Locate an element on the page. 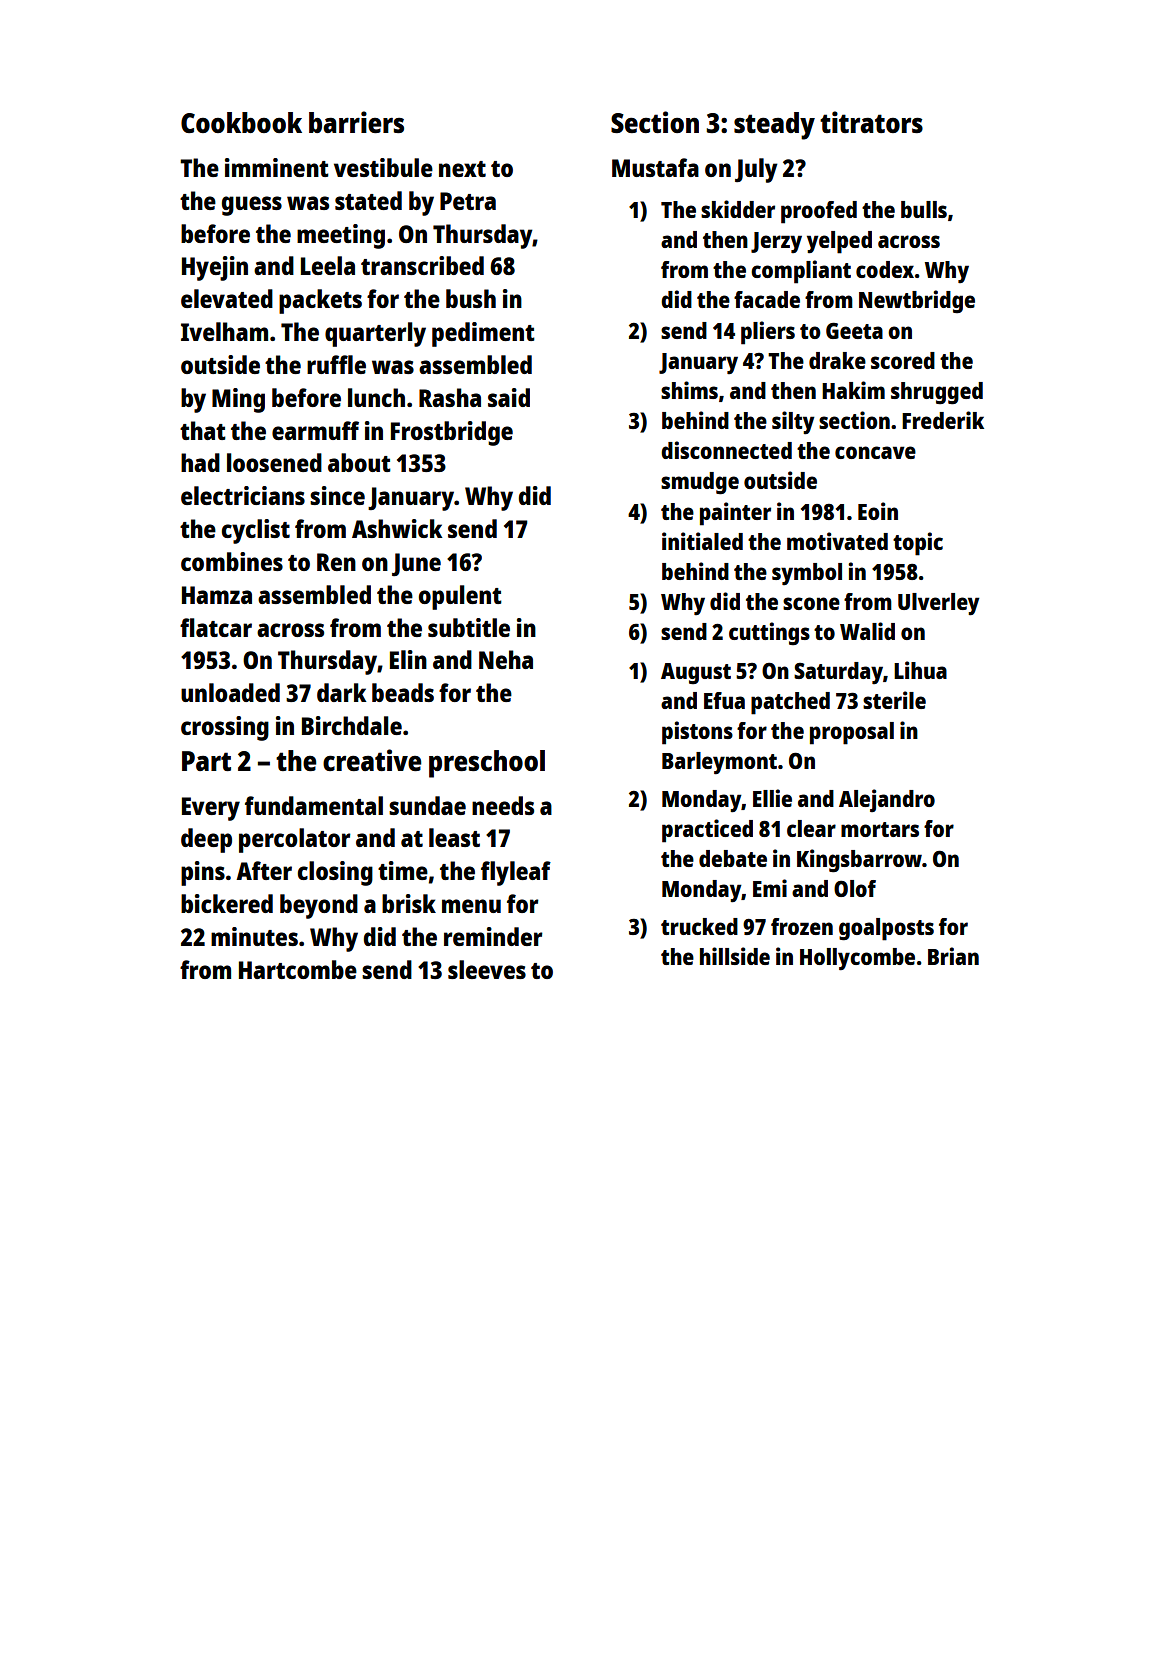  titrators is located at coordinates (871, 122).
